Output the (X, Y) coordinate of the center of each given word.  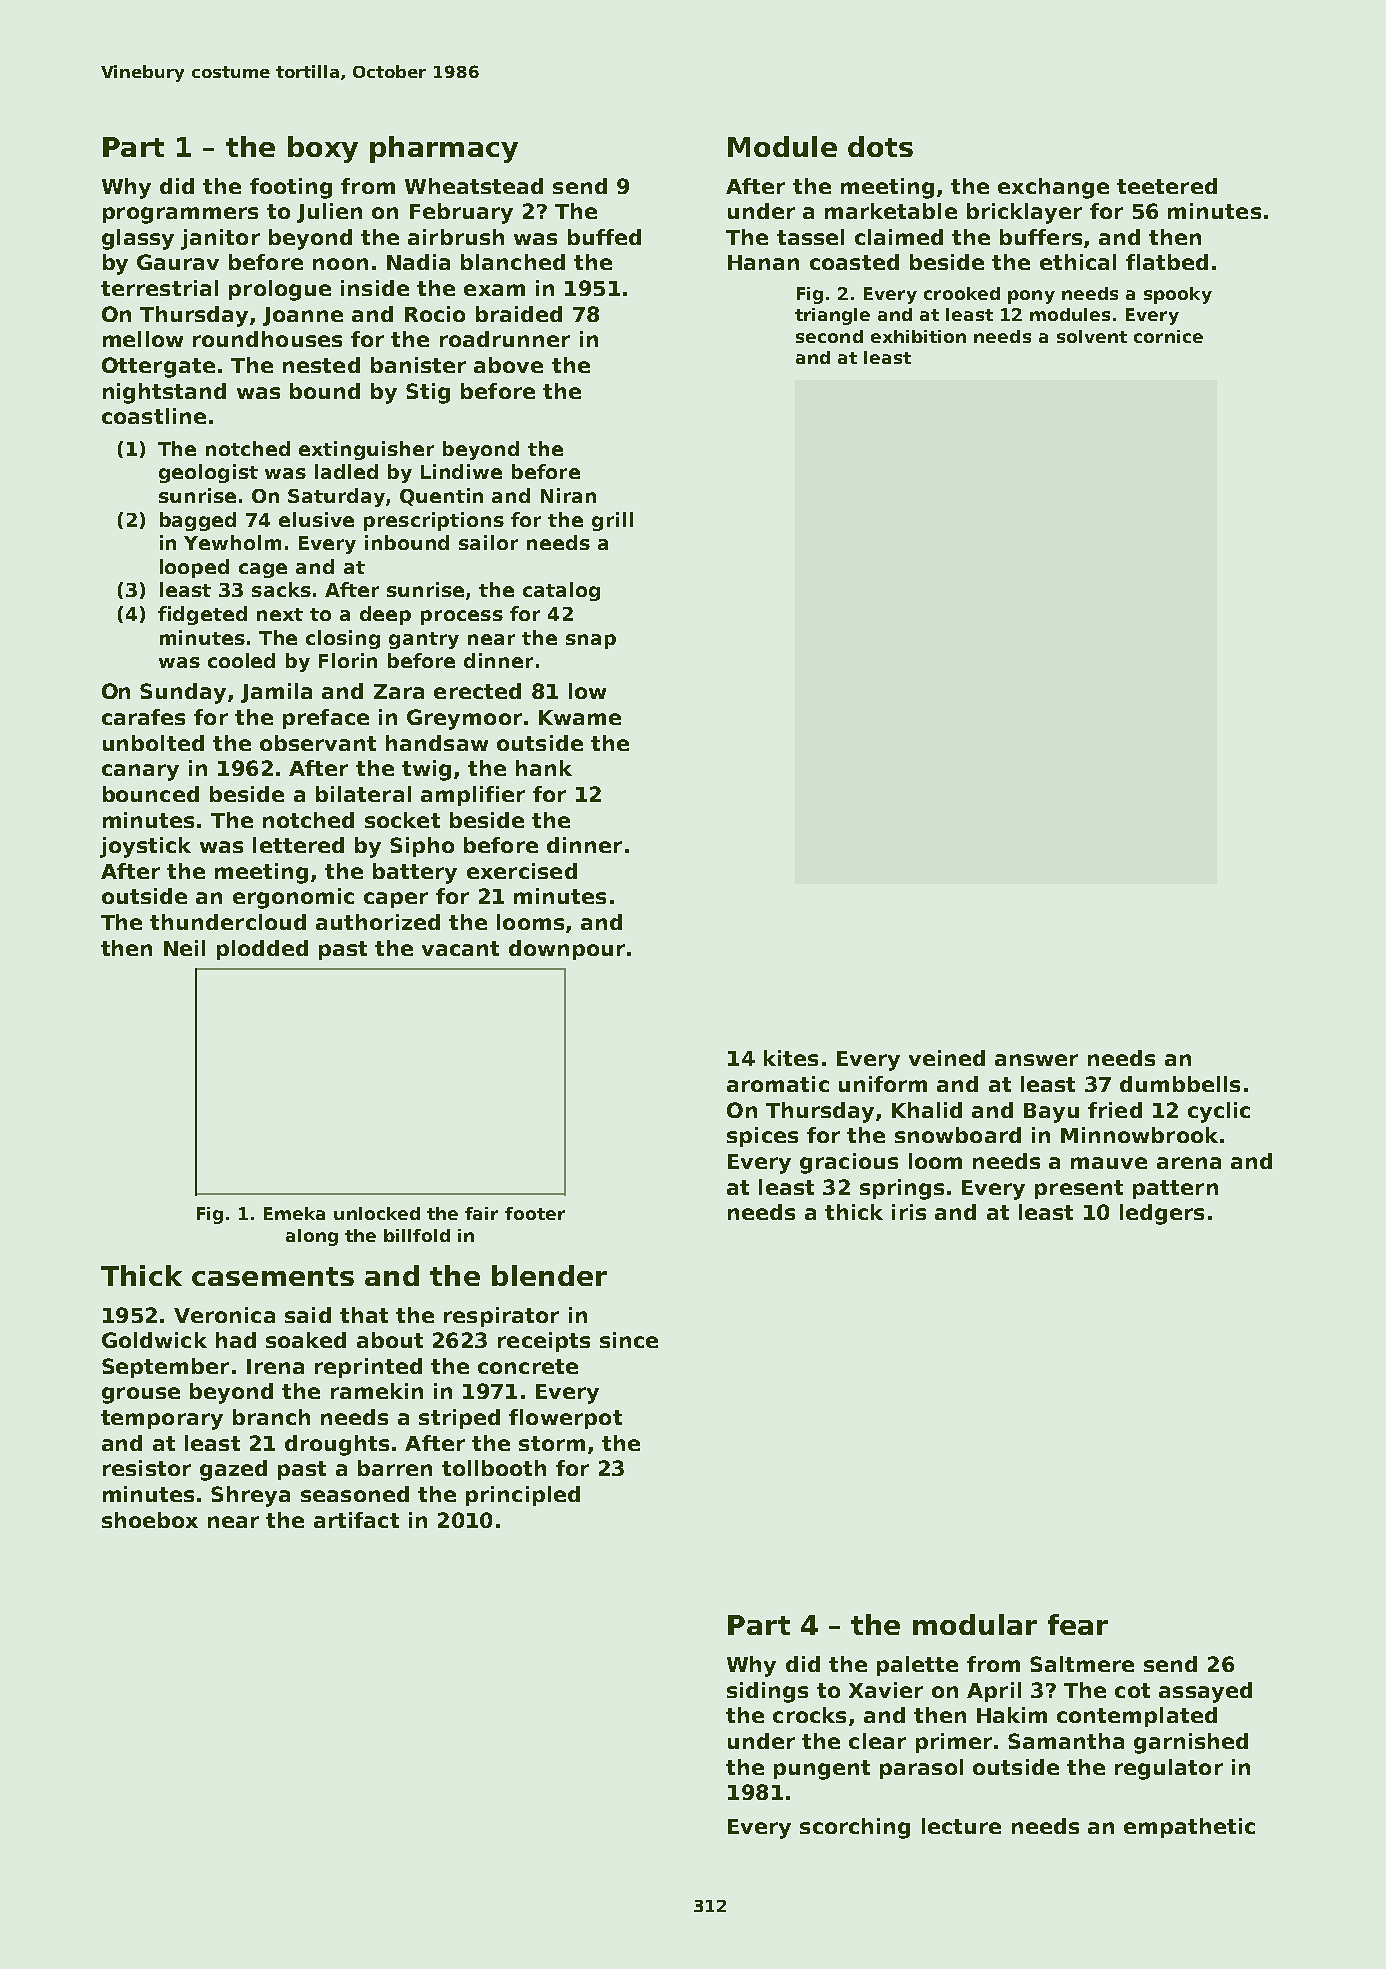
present (1079, 1189)
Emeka (294, 1213)
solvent (1092, 336)
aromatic (778, 1084)
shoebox (150, 1520)
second (829, 336)
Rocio (435, 314)
